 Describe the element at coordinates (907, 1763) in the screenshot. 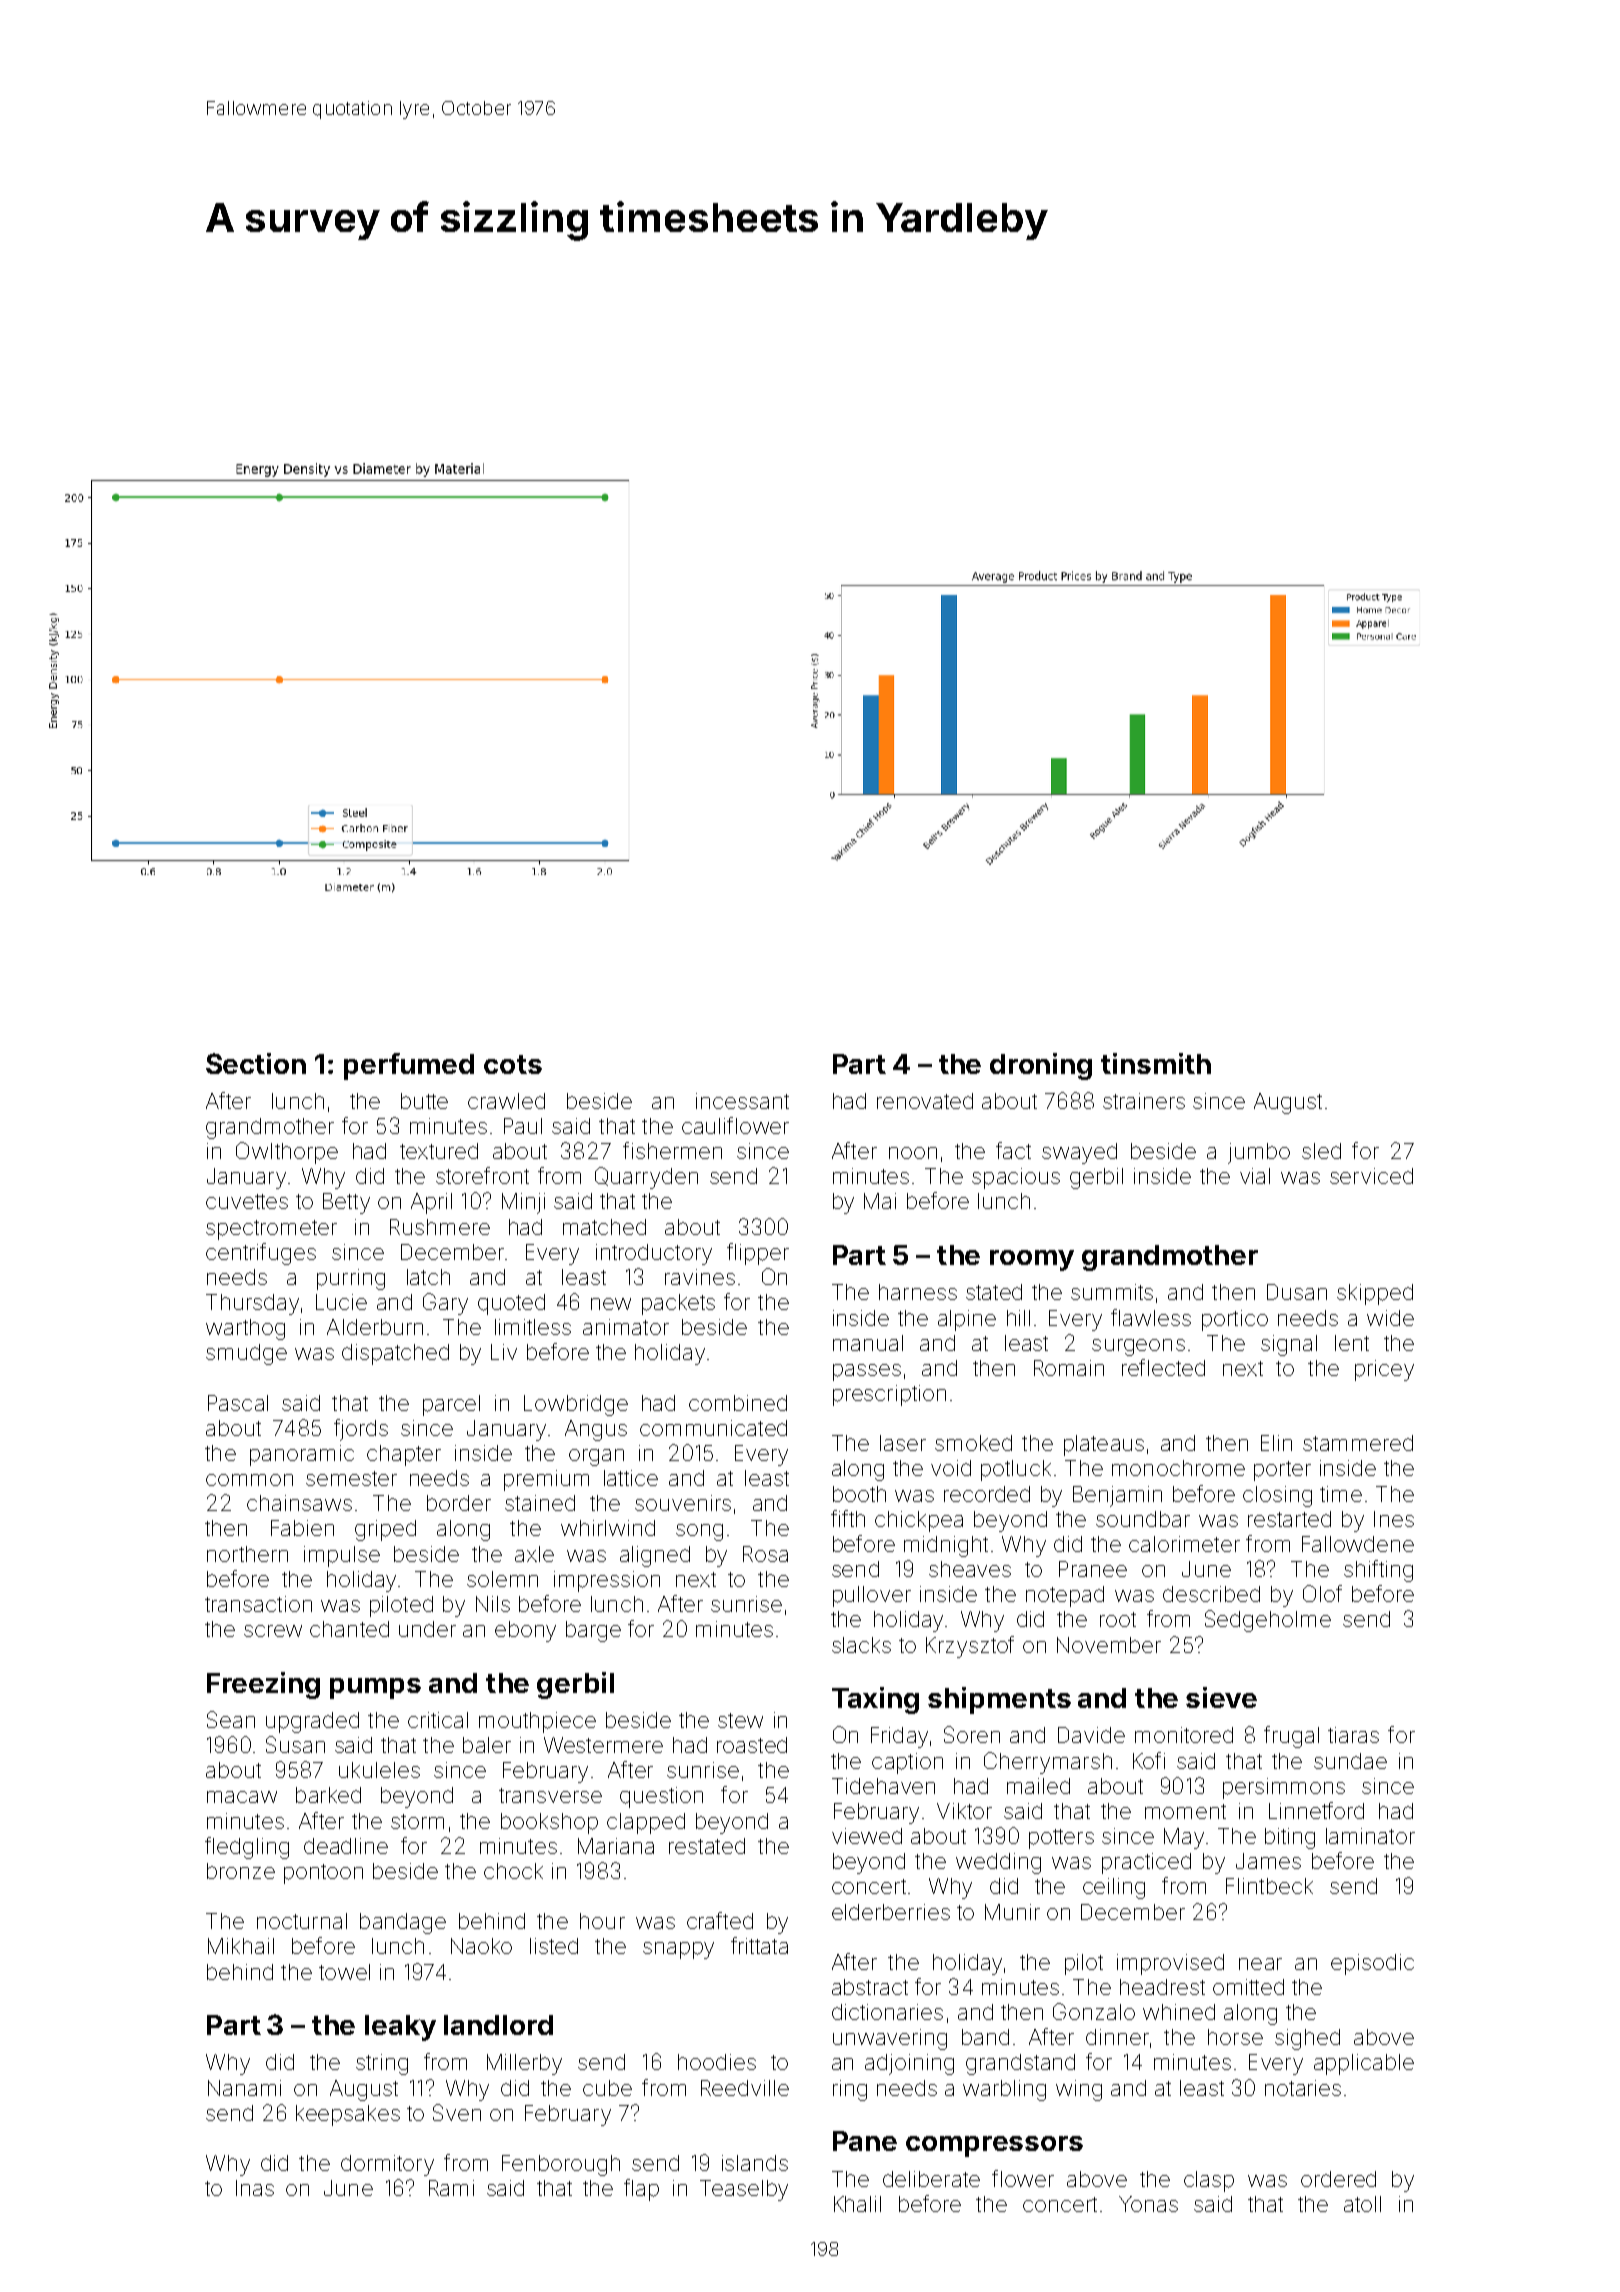

I see `caption` at that location.
